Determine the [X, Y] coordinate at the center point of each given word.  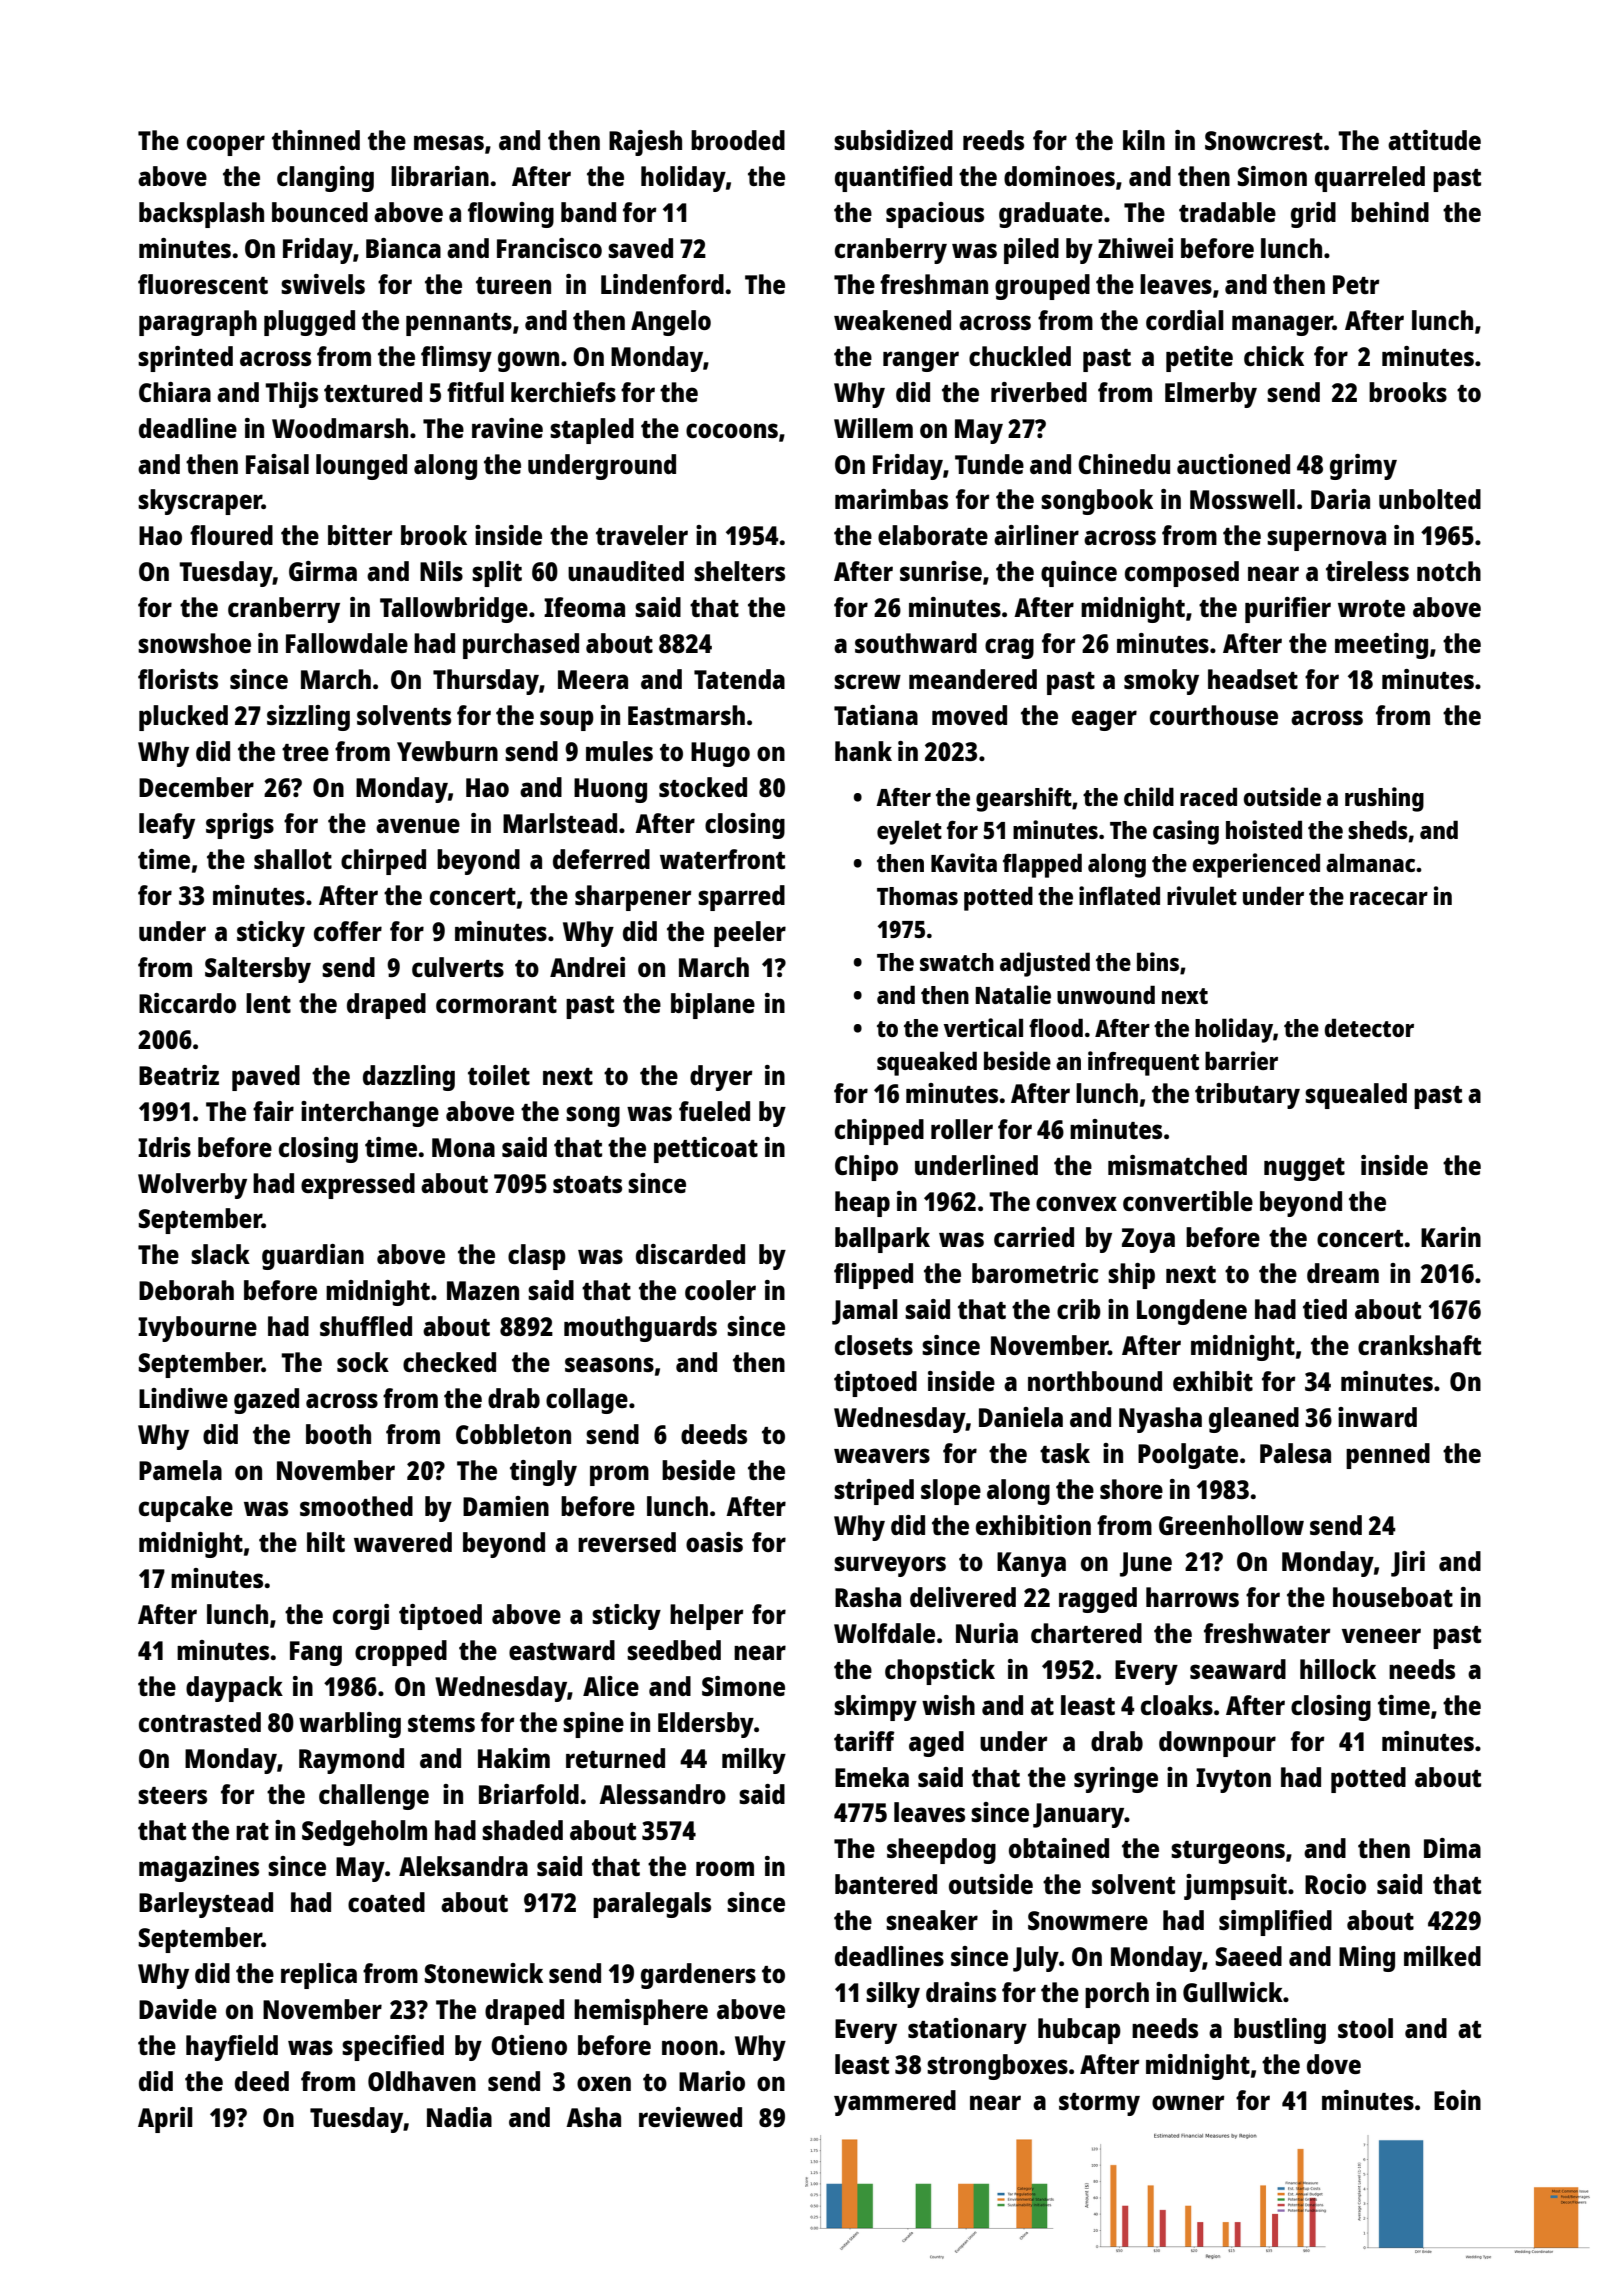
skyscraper [200, 502]
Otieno [529, 2045]
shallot [293, 859]
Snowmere [1088, 1920]
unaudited [626, 571]
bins [1158, 961]
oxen [604, 2083]
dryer [721, 1078]
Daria [1340, 499]
